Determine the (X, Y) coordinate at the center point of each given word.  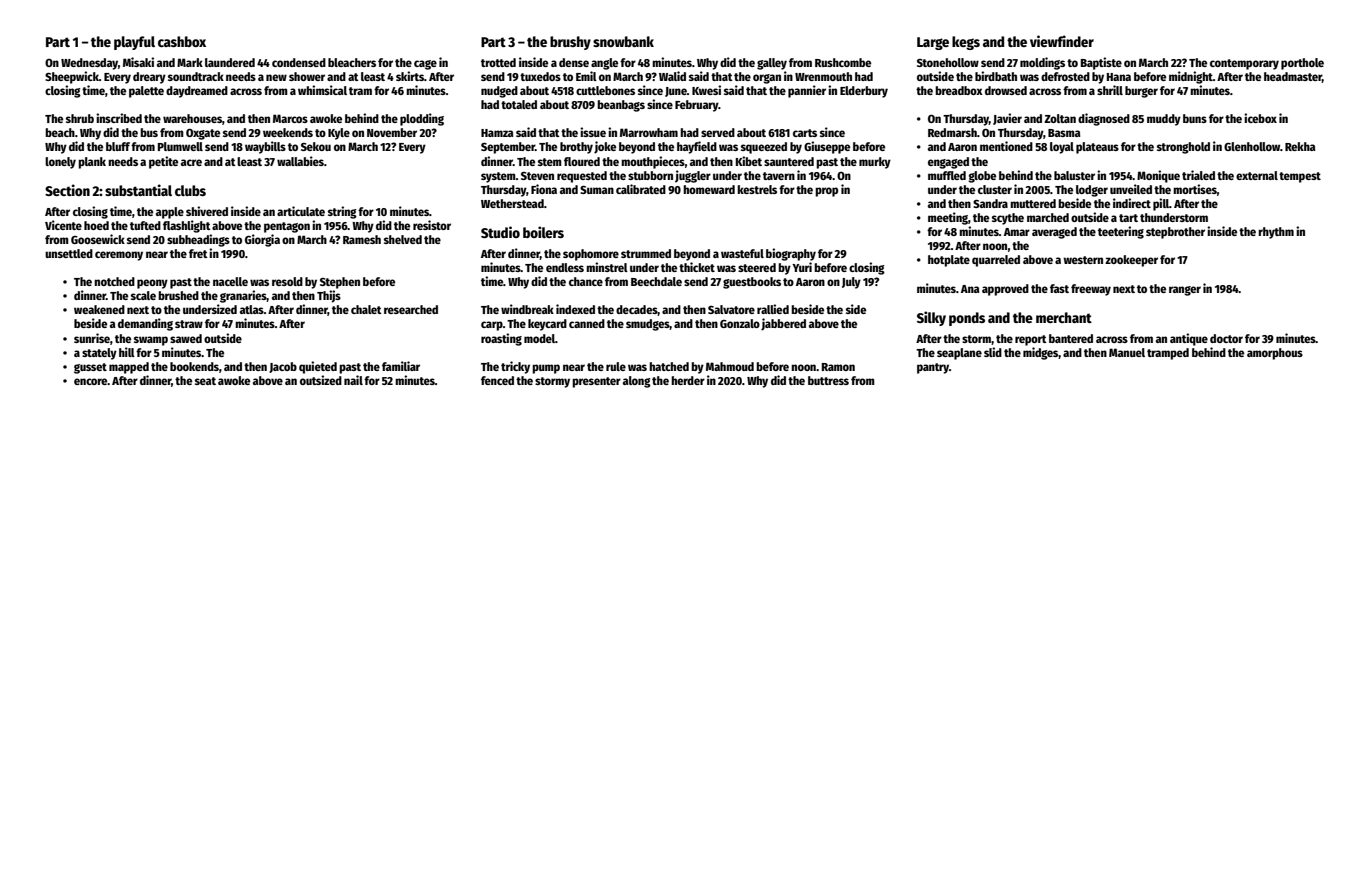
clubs (190, 190)
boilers (543, 232)
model (539, 338)
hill (127, 352)
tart (1128, 218)
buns (1195, 118)
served (718, 132)
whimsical (322, 90)
